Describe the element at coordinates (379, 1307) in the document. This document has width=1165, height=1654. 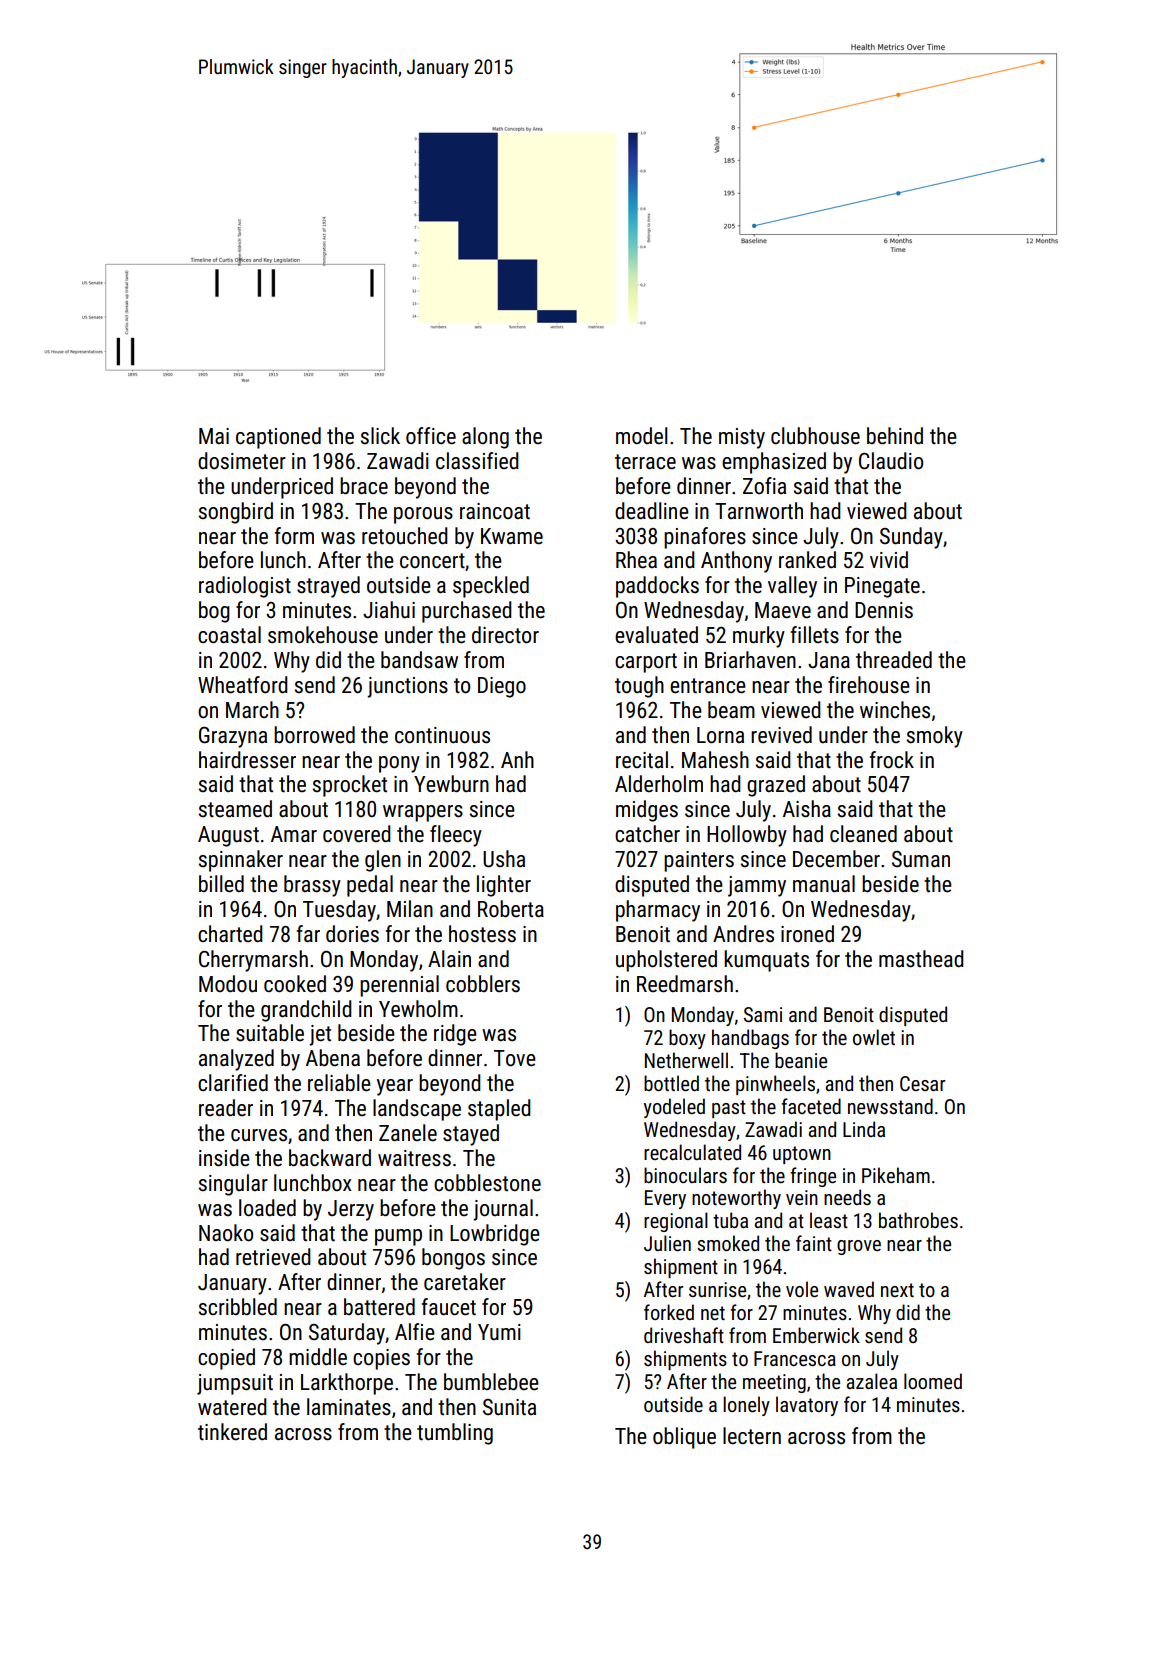
I see `battered` at that location.
